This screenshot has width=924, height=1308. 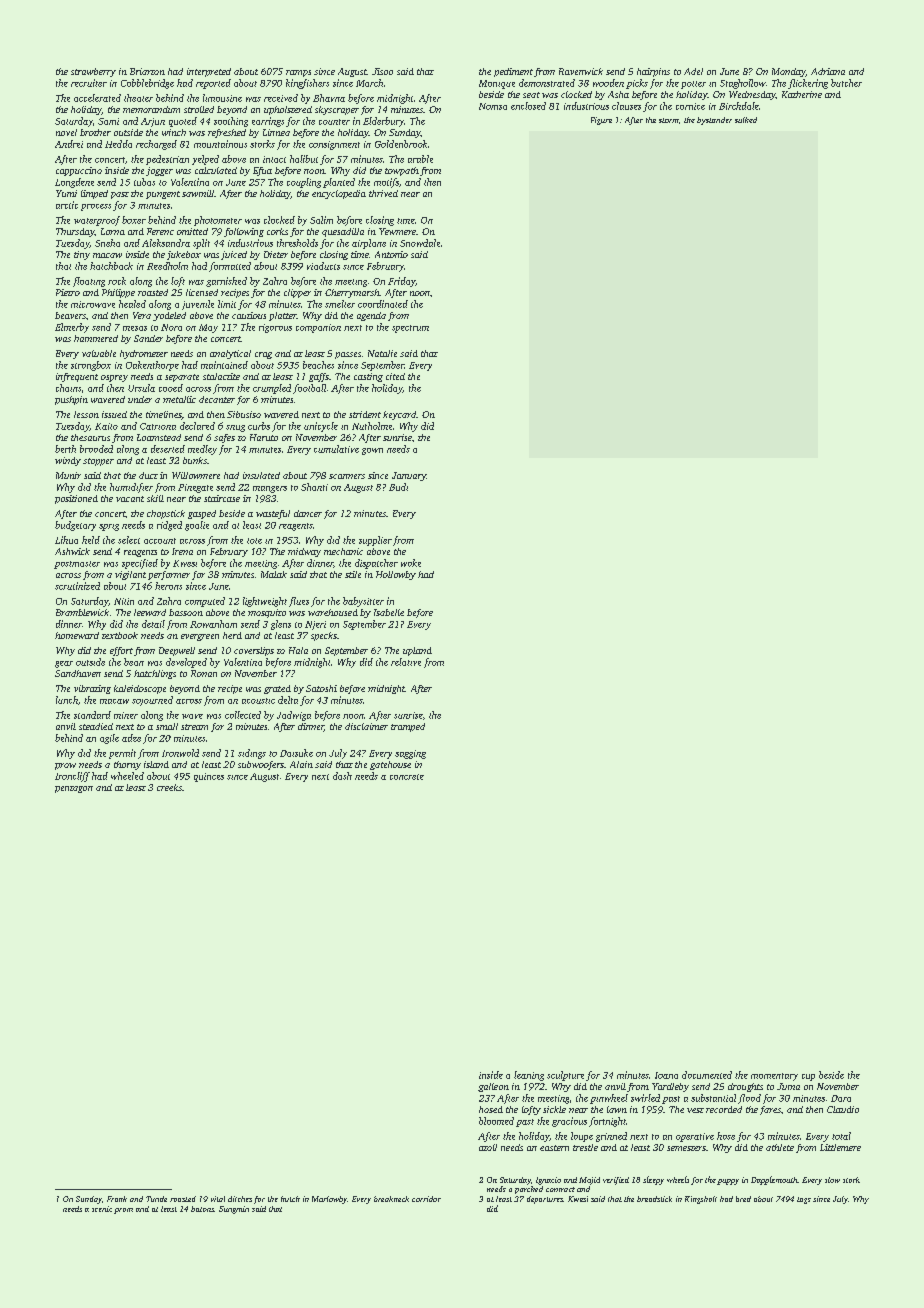 What do you see at coordinates (417, 651) in the screenshot?
I see `upland` at bounding box center [417, 651].
